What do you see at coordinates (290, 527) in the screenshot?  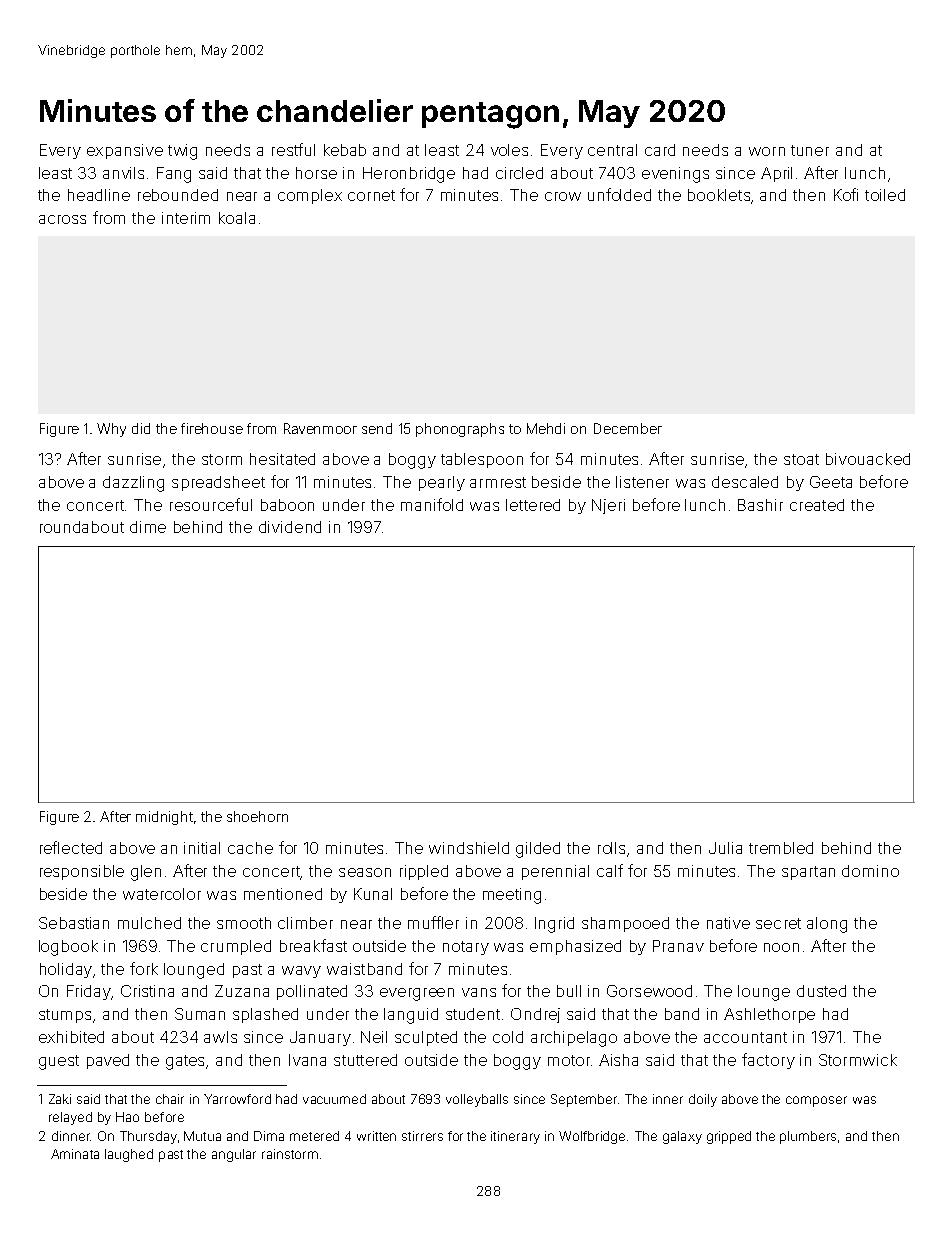 I see `dividend` at bounding box center [290, 527].
